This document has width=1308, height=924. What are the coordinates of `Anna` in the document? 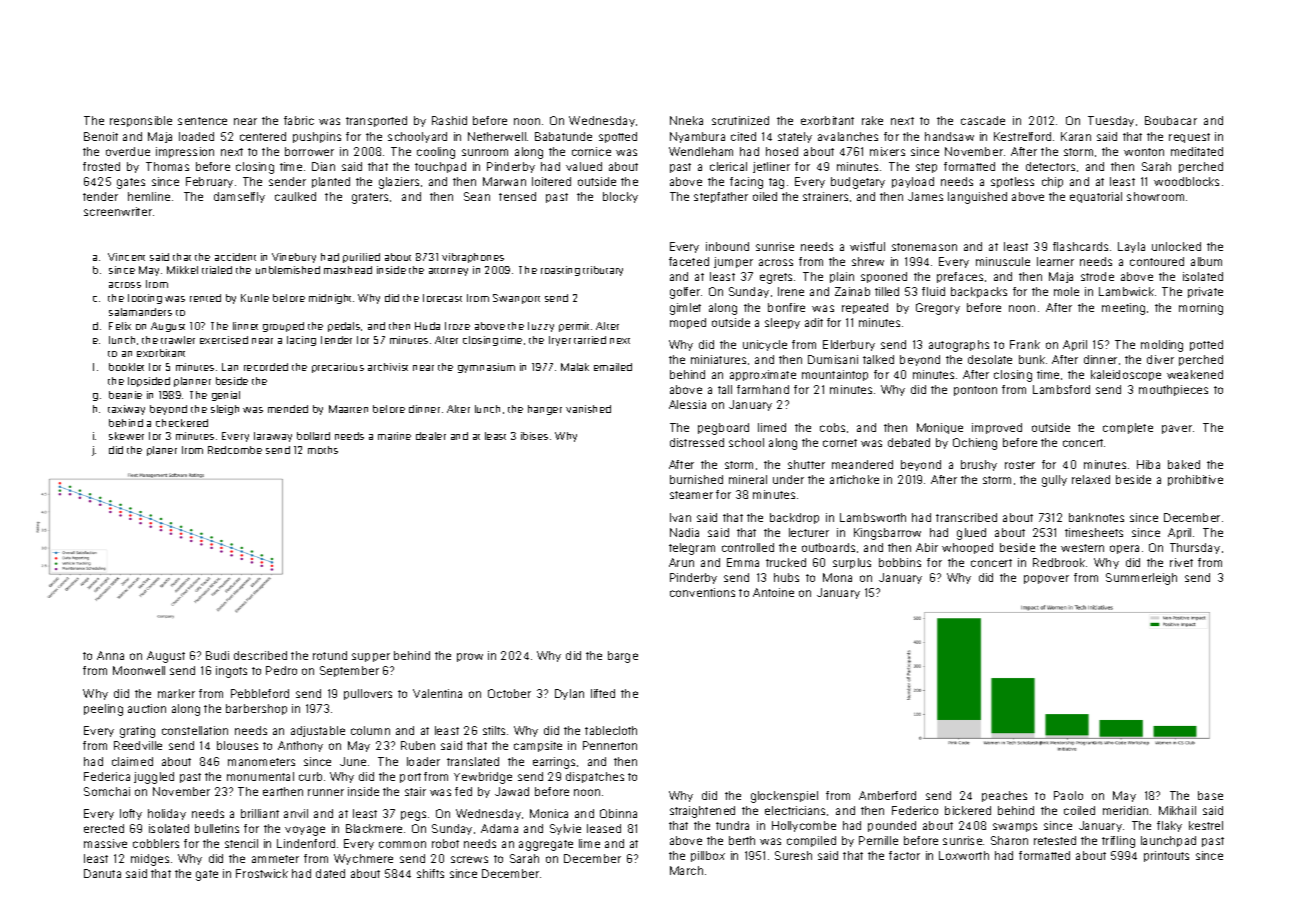 It's located at (110, 655).
